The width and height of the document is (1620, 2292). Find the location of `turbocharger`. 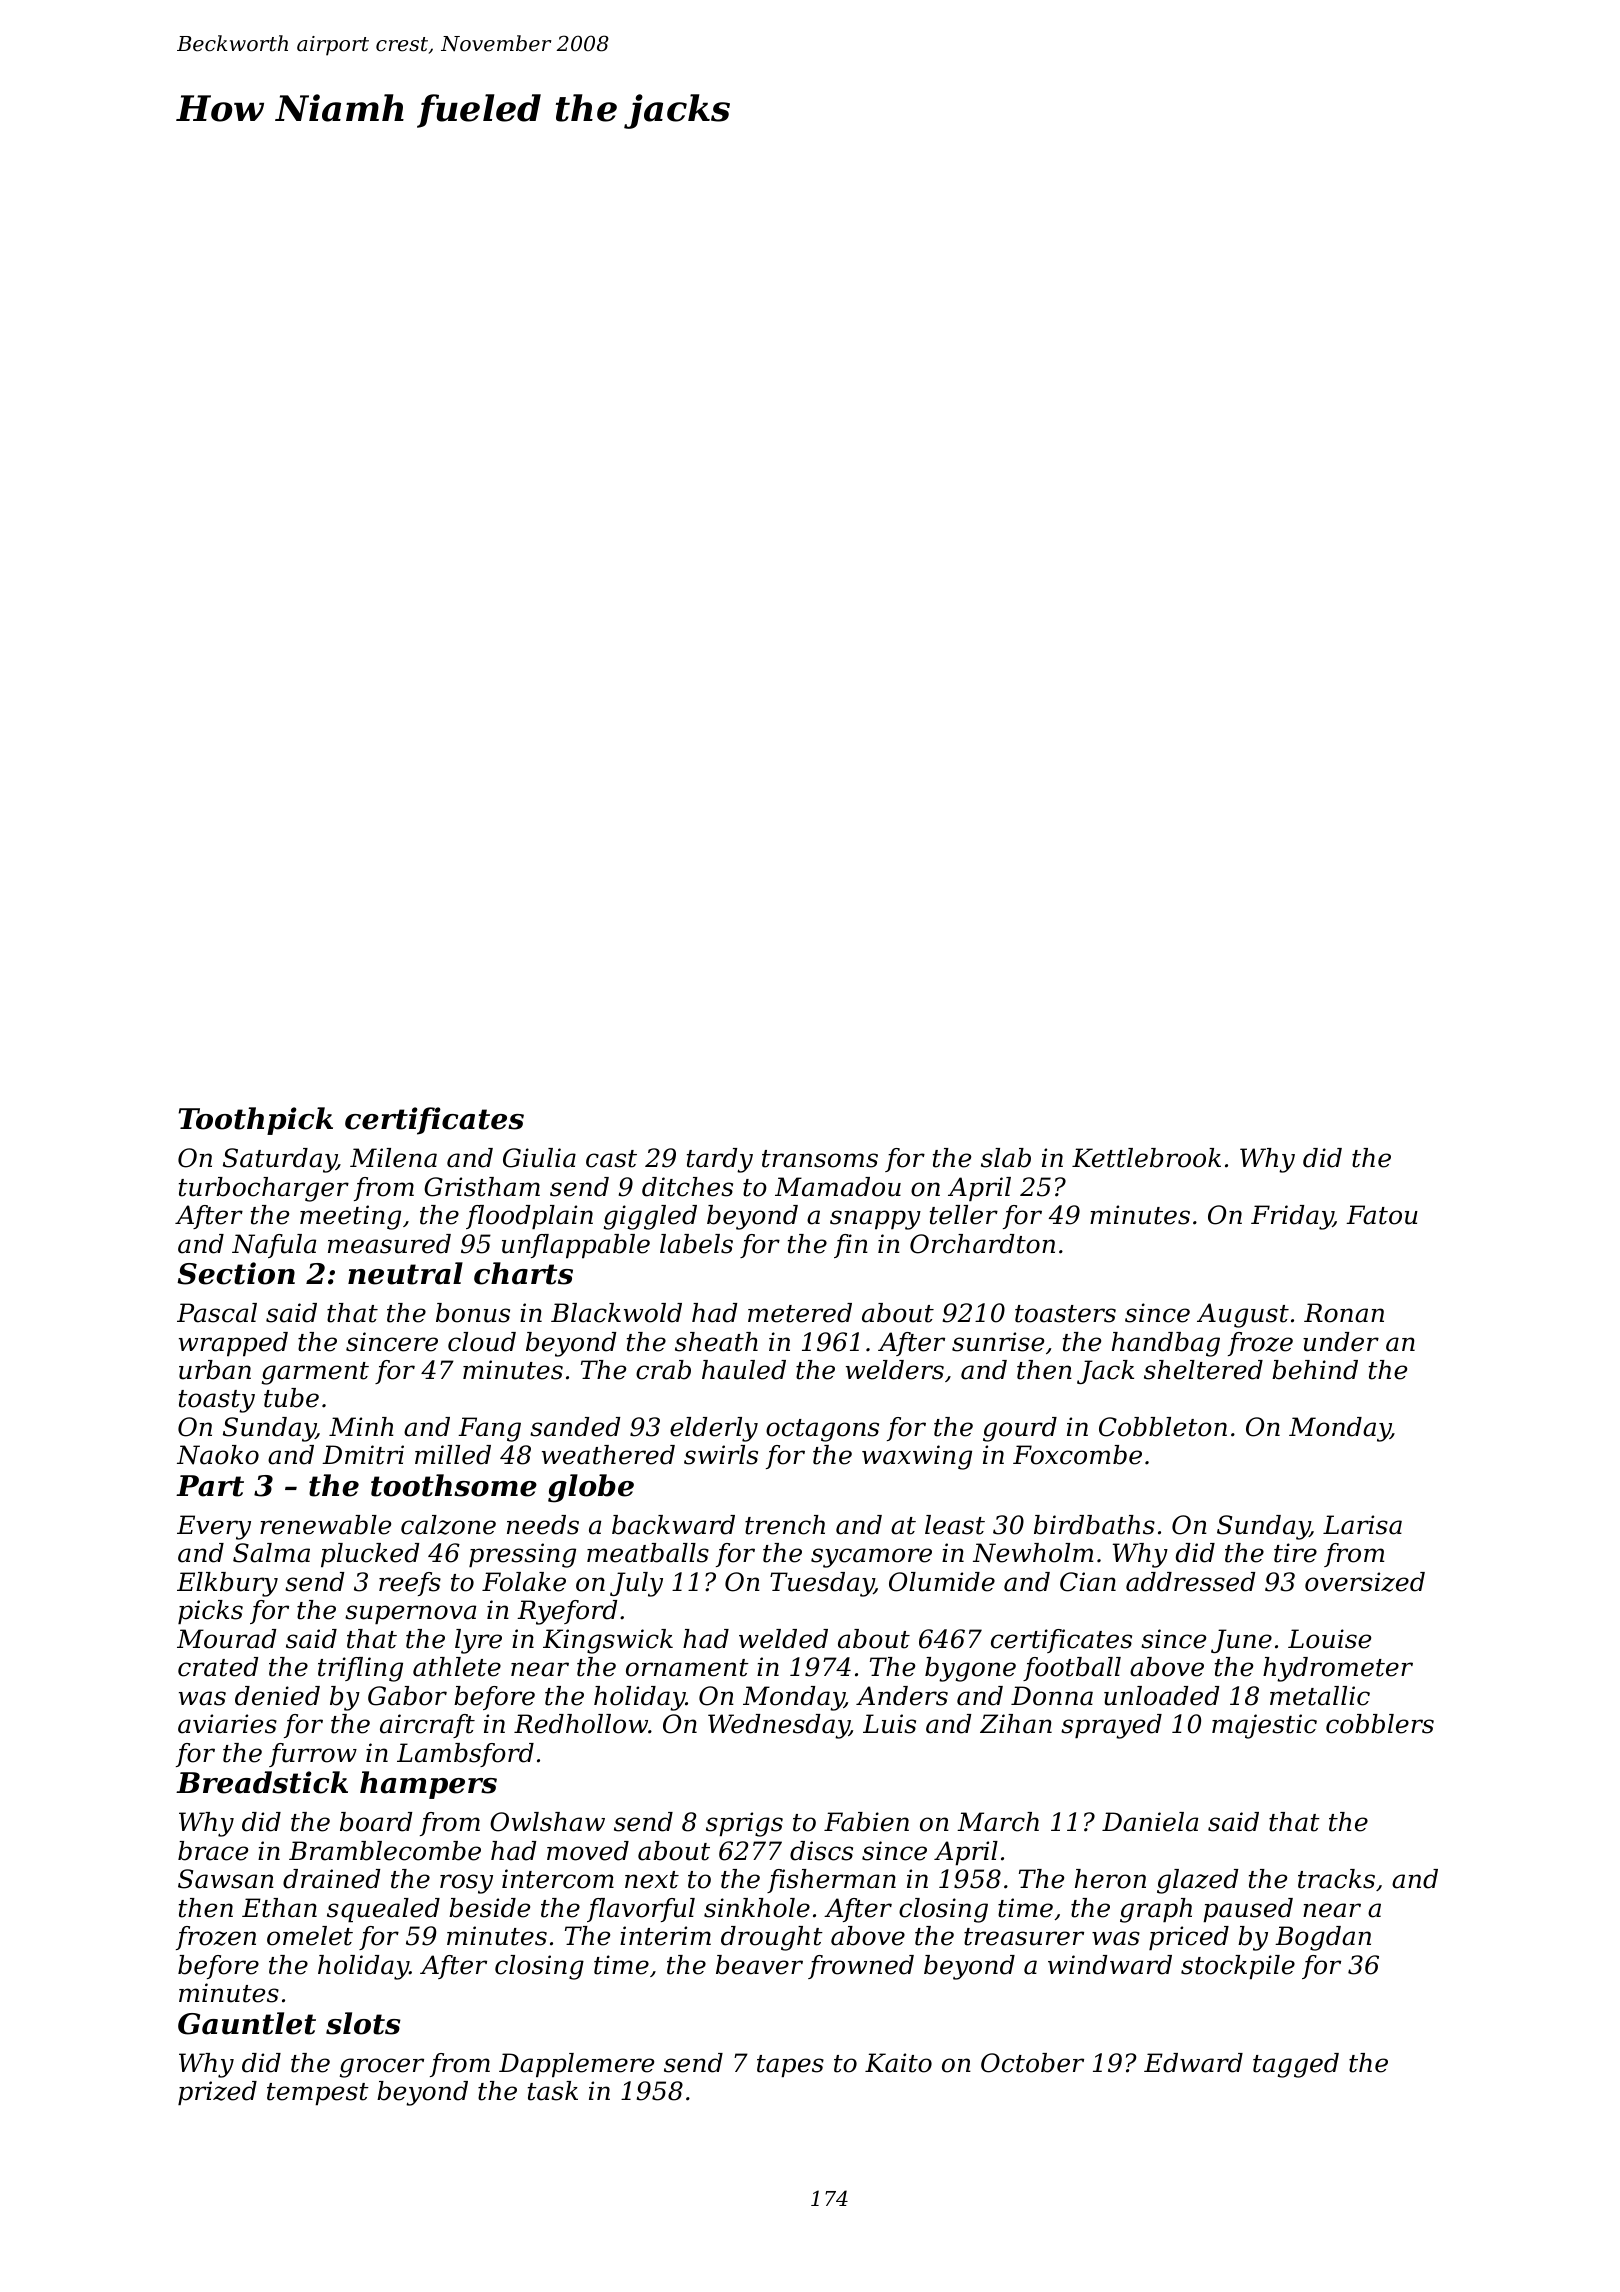

turbocharger is located at coordinates (264, 1189).
